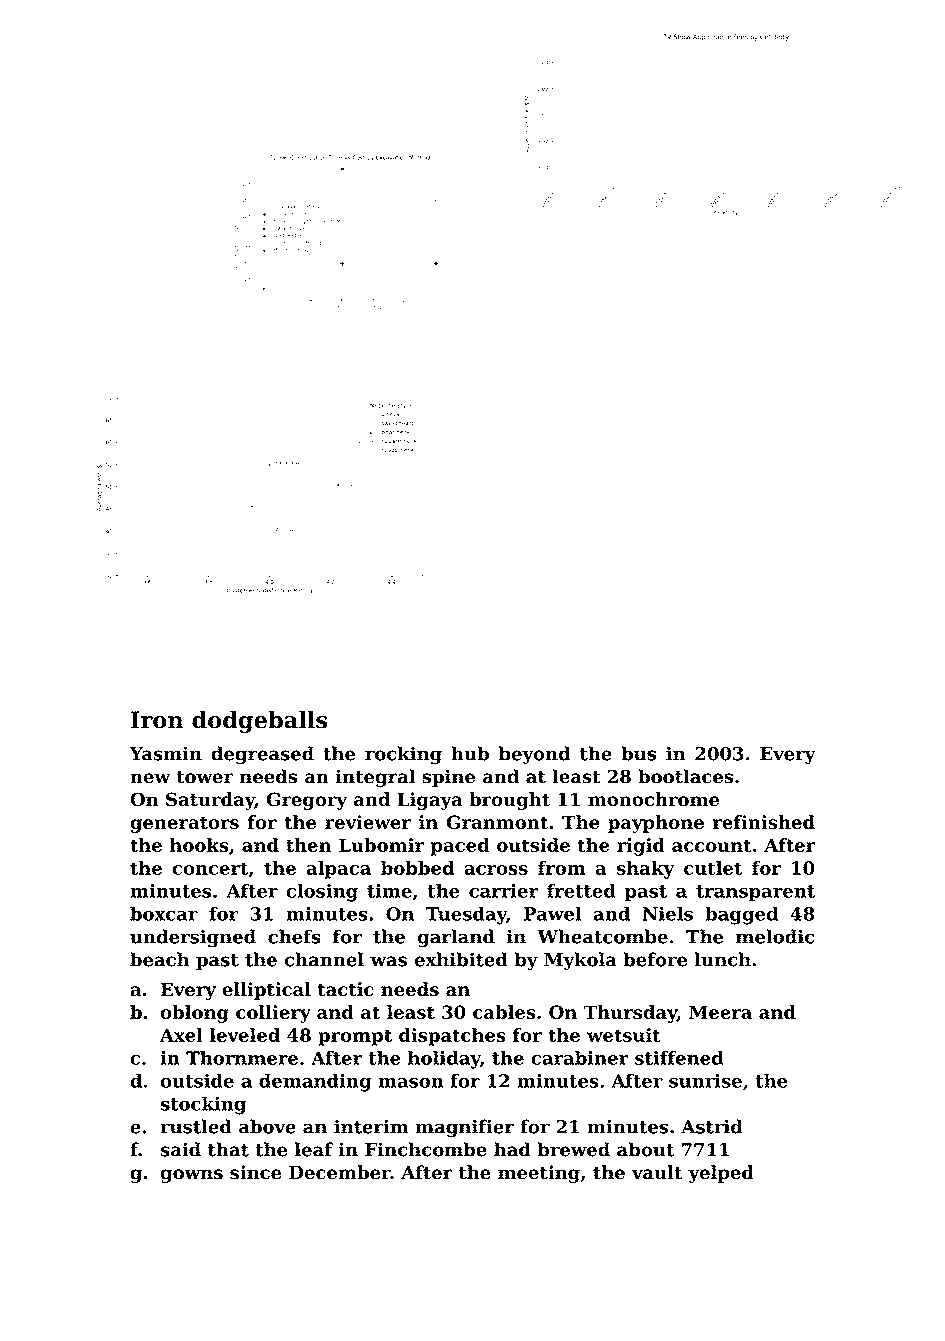  I want to click on refinished, so click(764, 822).
